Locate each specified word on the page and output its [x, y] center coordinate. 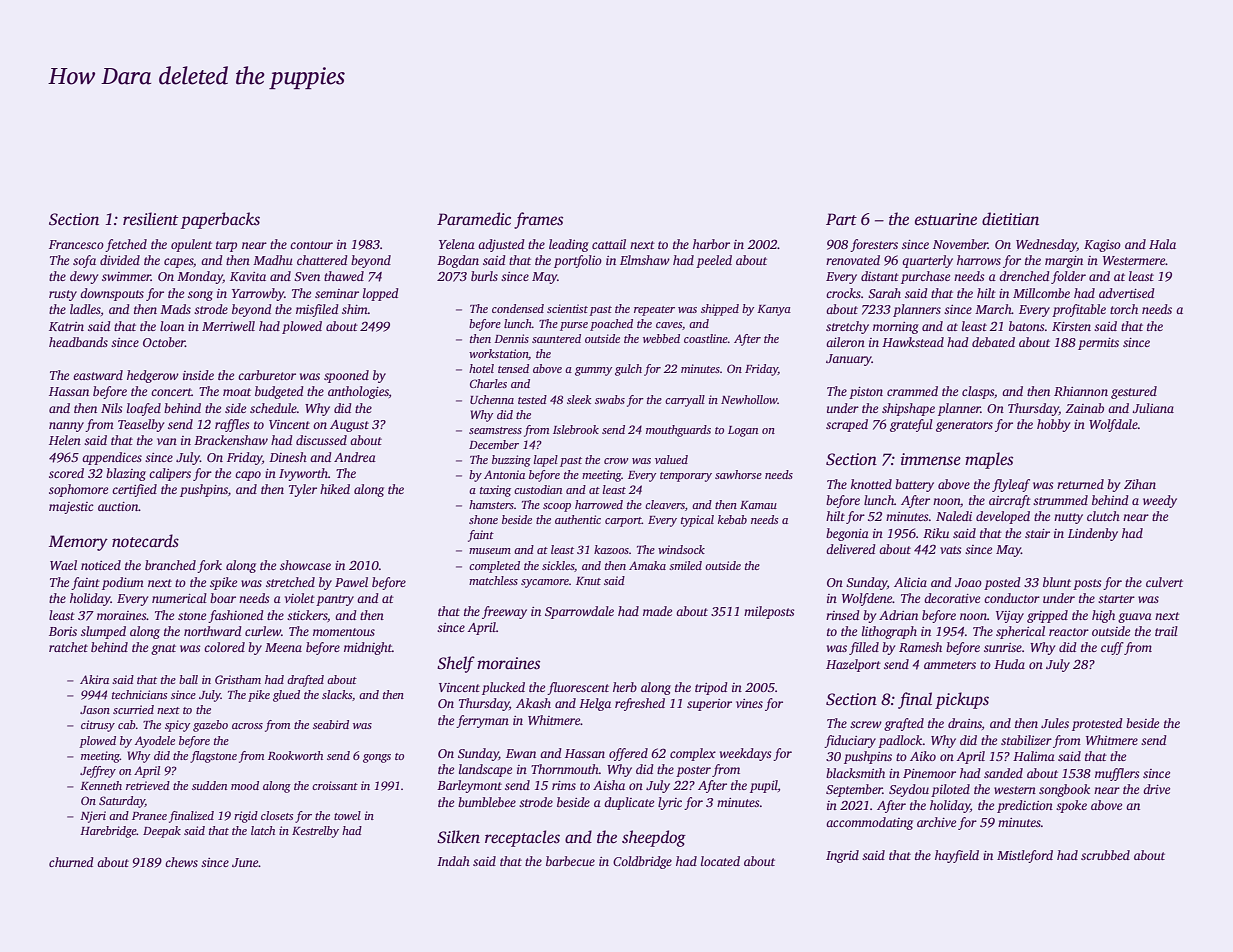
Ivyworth [303, 474]
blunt [1057, 582]
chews [181, 862]
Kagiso [1102, 246]
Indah [453, 861]
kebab [732, 519]
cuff [1112, 648]
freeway [504, 612]
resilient [150, 219]
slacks [337, 694]
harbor [711, 244]
